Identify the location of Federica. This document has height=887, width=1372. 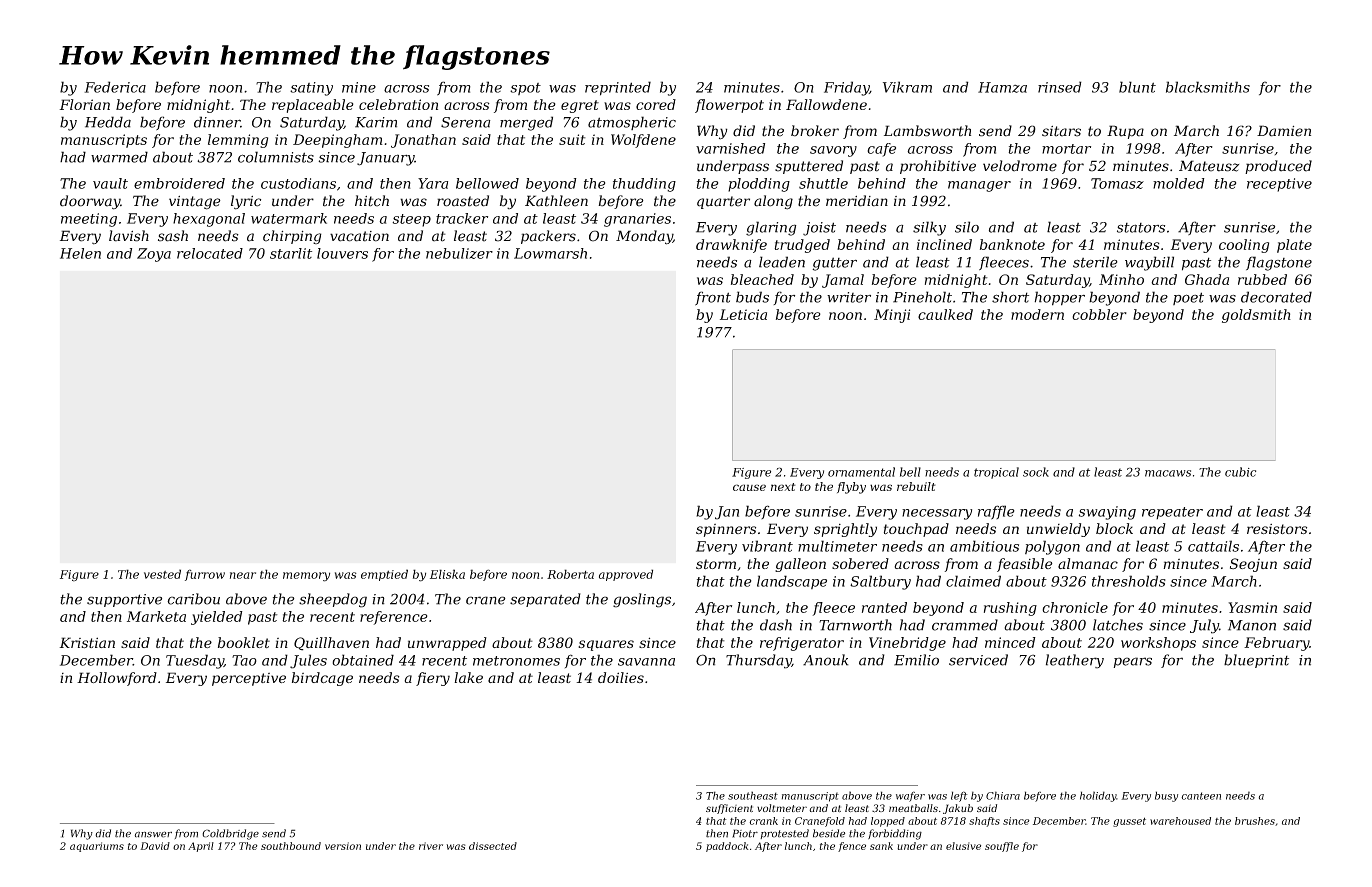
(115, 87).
